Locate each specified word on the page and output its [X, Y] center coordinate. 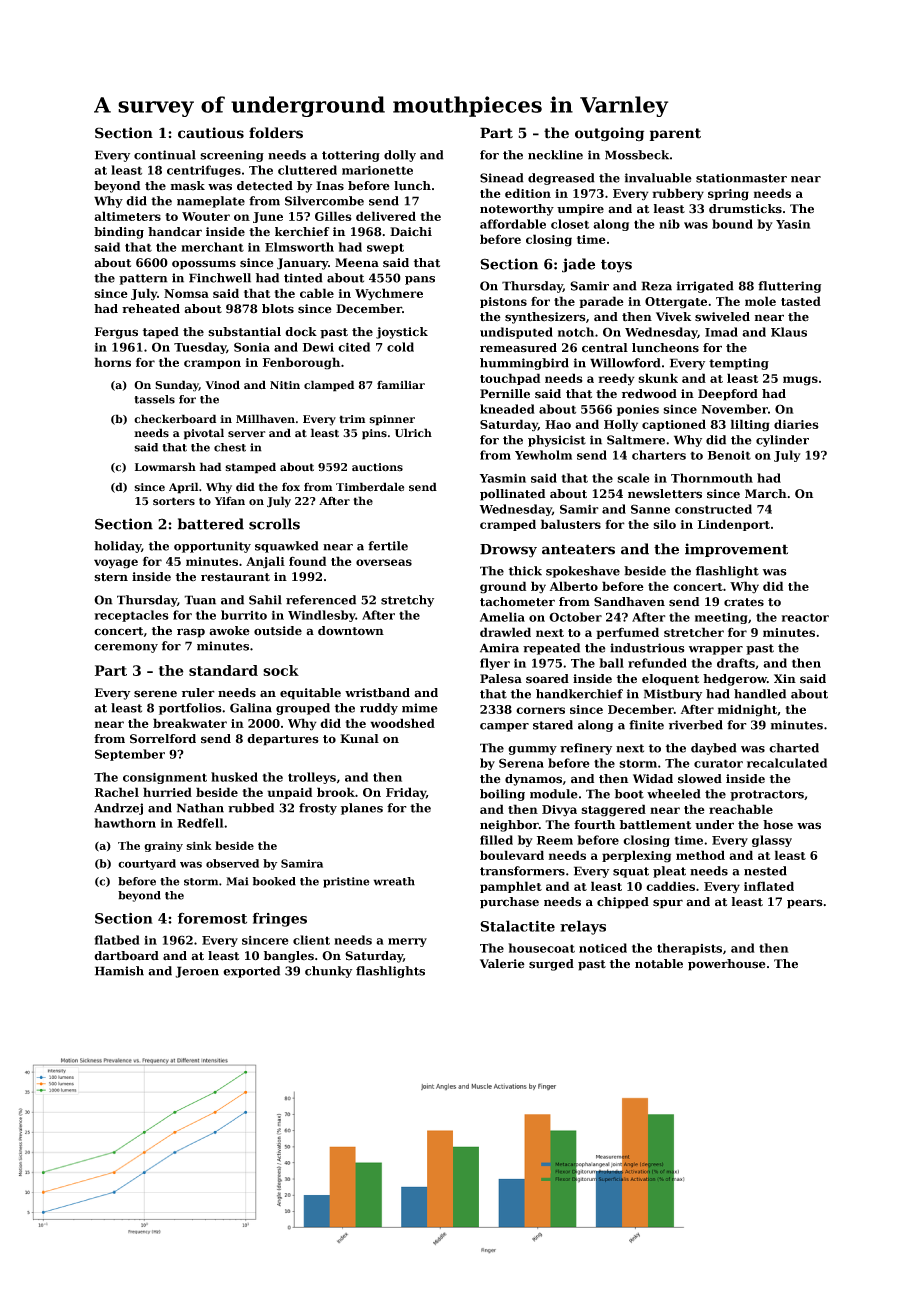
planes [362, 809]
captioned [674, 425]
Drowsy [508, 551]
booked [274, 881]
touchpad [510, 379]
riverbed [696, 725]
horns [112, 362]
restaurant [235, 577]
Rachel [117, 792]
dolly [400, 156]
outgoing [609, 134]
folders [276, 133]
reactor [805, 617]
